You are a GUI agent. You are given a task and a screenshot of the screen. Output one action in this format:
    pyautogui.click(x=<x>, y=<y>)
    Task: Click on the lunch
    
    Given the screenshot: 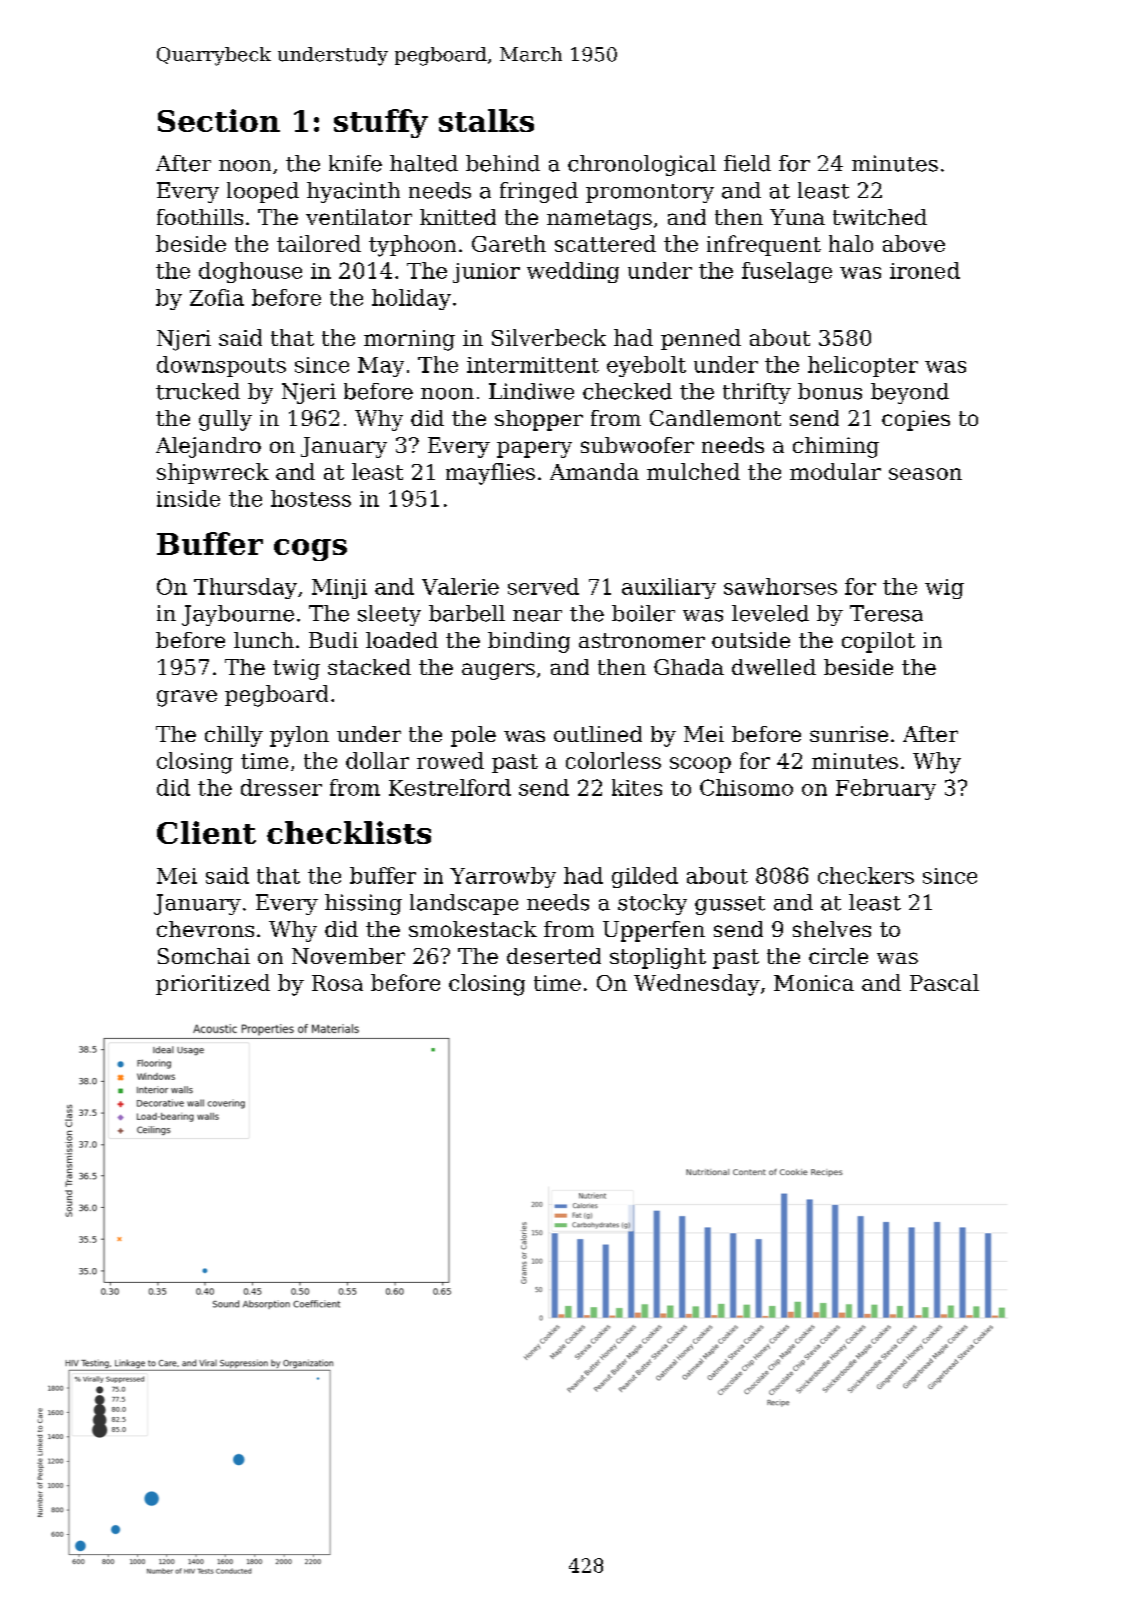 What is the action you would take?
    pyautogui.click(x=264, y=640)
